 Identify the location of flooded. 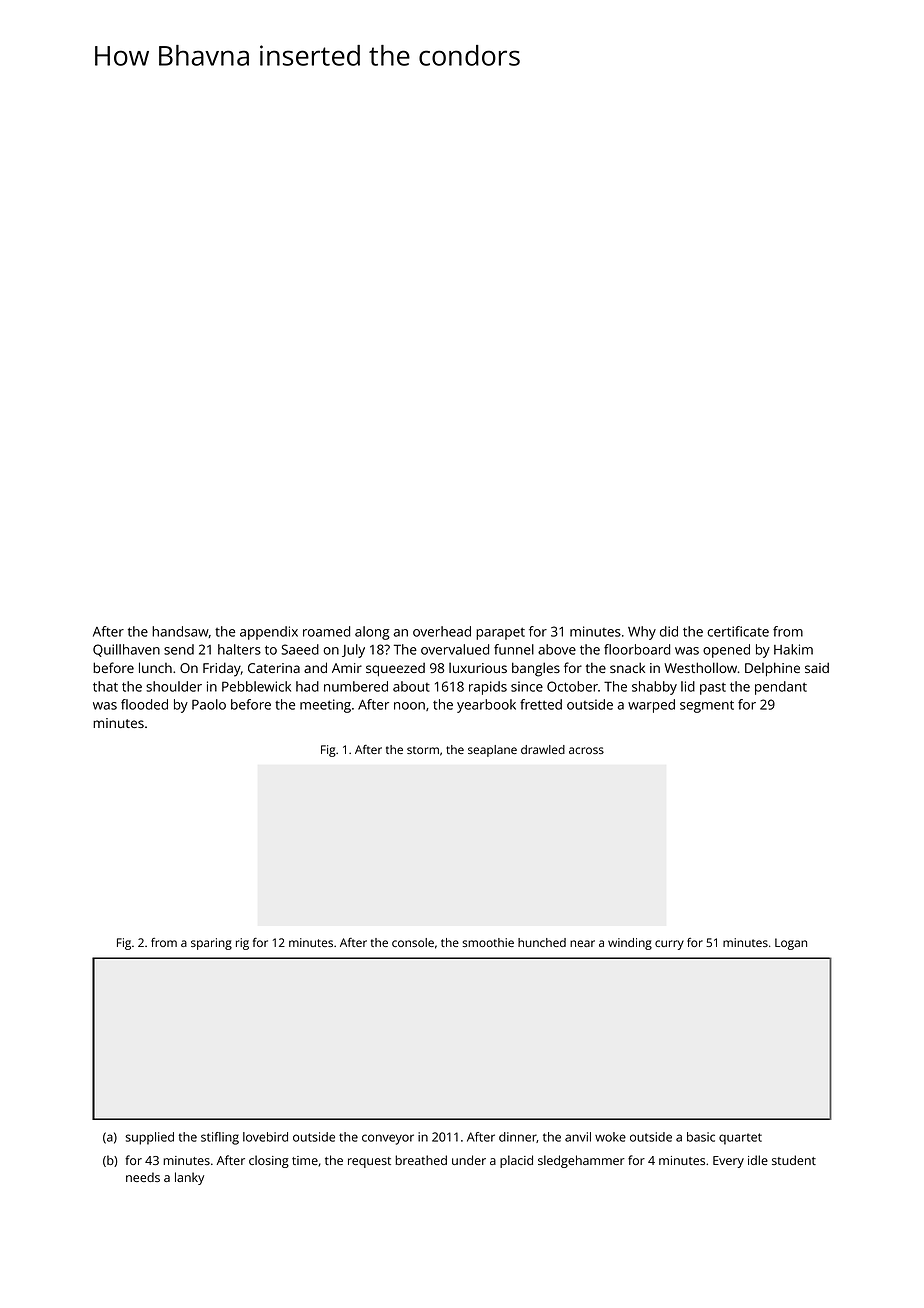
(144, 704).
